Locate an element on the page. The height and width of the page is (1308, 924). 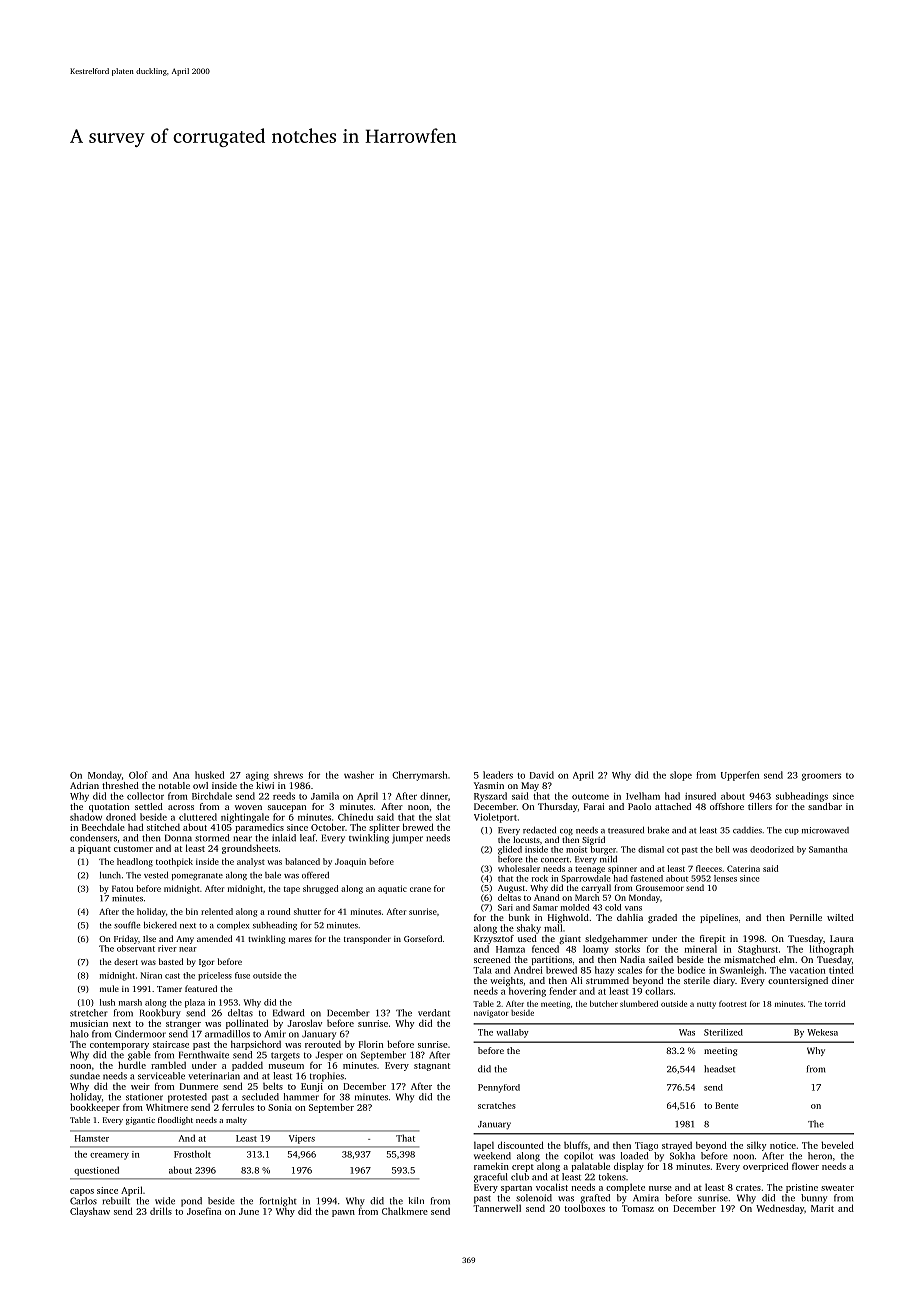
pawn is located at coordinates (343, 1213).
